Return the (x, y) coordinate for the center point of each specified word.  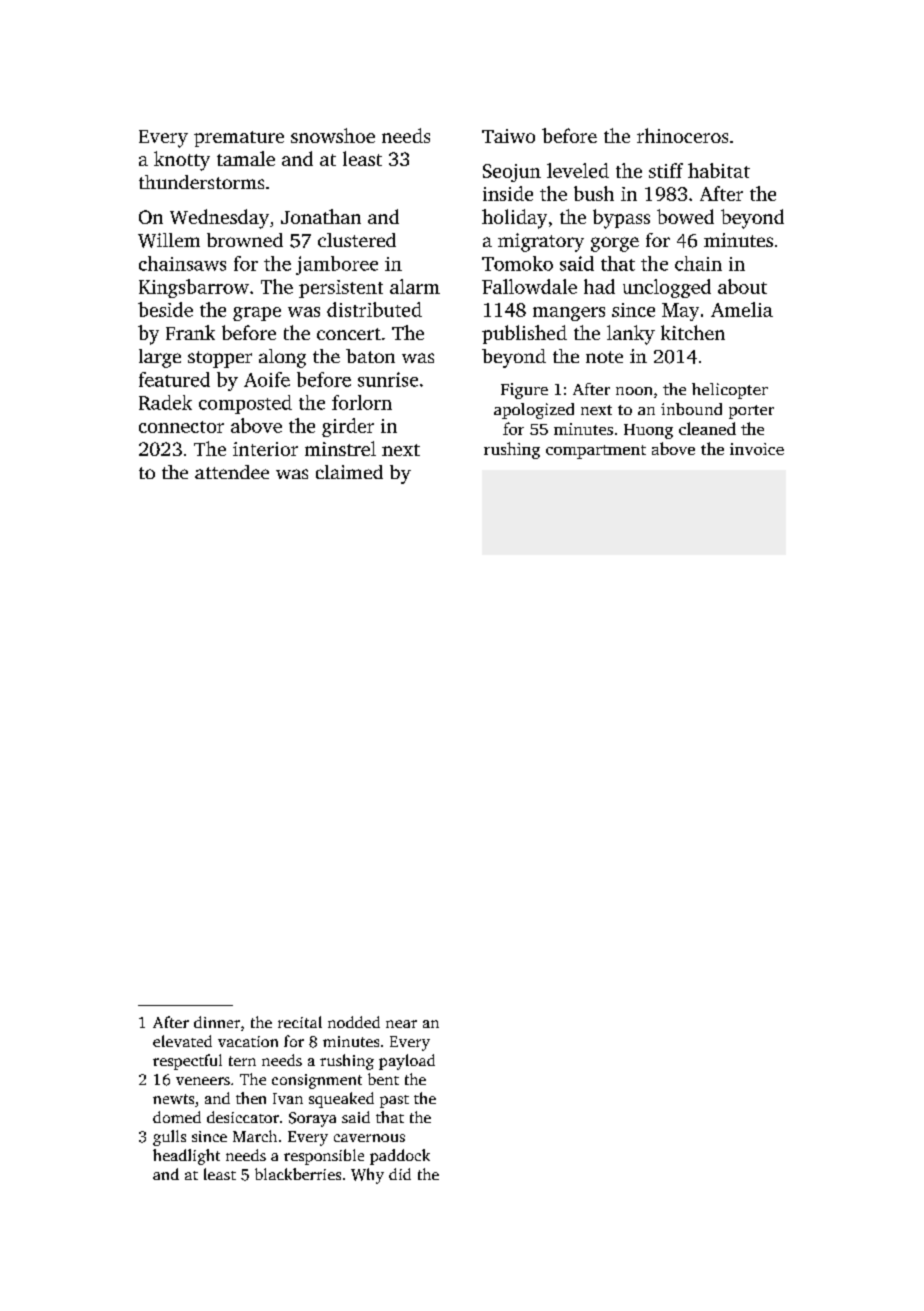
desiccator (243, 1117)
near (401, 1024)
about (742, 286)
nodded (354, 1022)
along (282, 358)
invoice (757, 449)
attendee (232, 472)
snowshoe (333, 135)
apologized (534, 411)
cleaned (707, 428)
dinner (217, 1022)
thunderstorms (201, 182)
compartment (596, 452)
